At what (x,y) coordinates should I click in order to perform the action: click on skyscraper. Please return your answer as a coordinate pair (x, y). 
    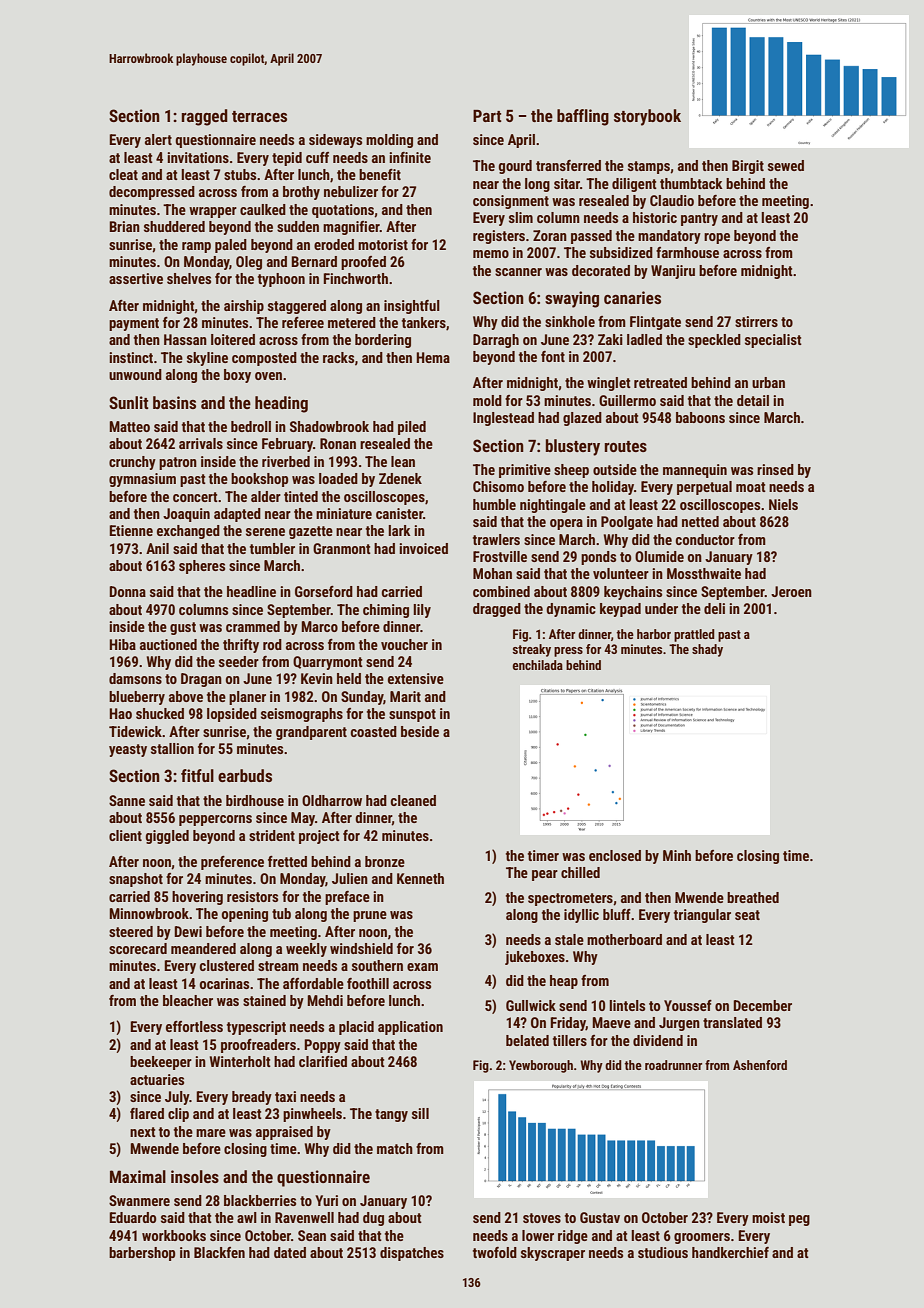
    Looking at the image, I should click on (553, 1254).
